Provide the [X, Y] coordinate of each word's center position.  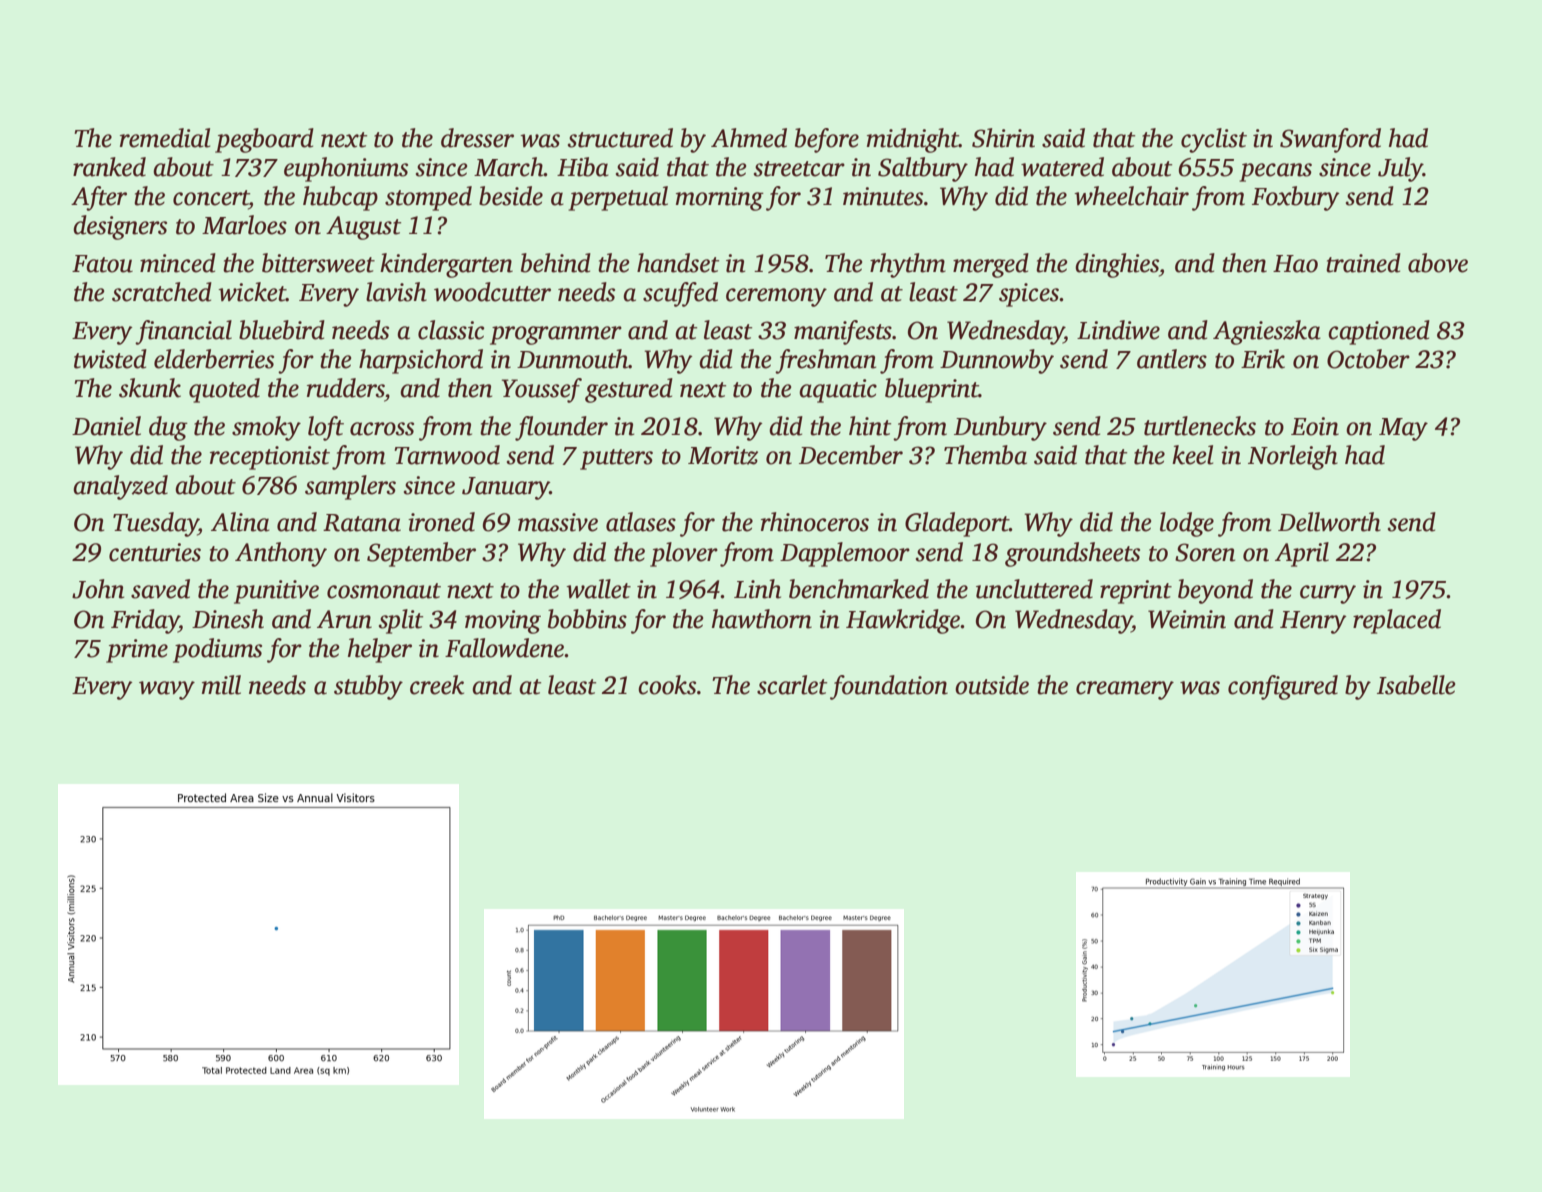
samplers [350, 487]
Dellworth [1329, 522]
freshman [825, 361]
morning [720, 199]
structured [620, 138]
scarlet [792, 685]
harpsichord [421, 361]
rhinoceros [815, 522]
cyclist [1214, 140]
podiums [217, 650]
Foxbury [1296, 198]
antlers [1172, 359]
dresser [477, 138]
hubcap [340, 198]
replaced [1397, 621]
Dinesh [228, 619]
